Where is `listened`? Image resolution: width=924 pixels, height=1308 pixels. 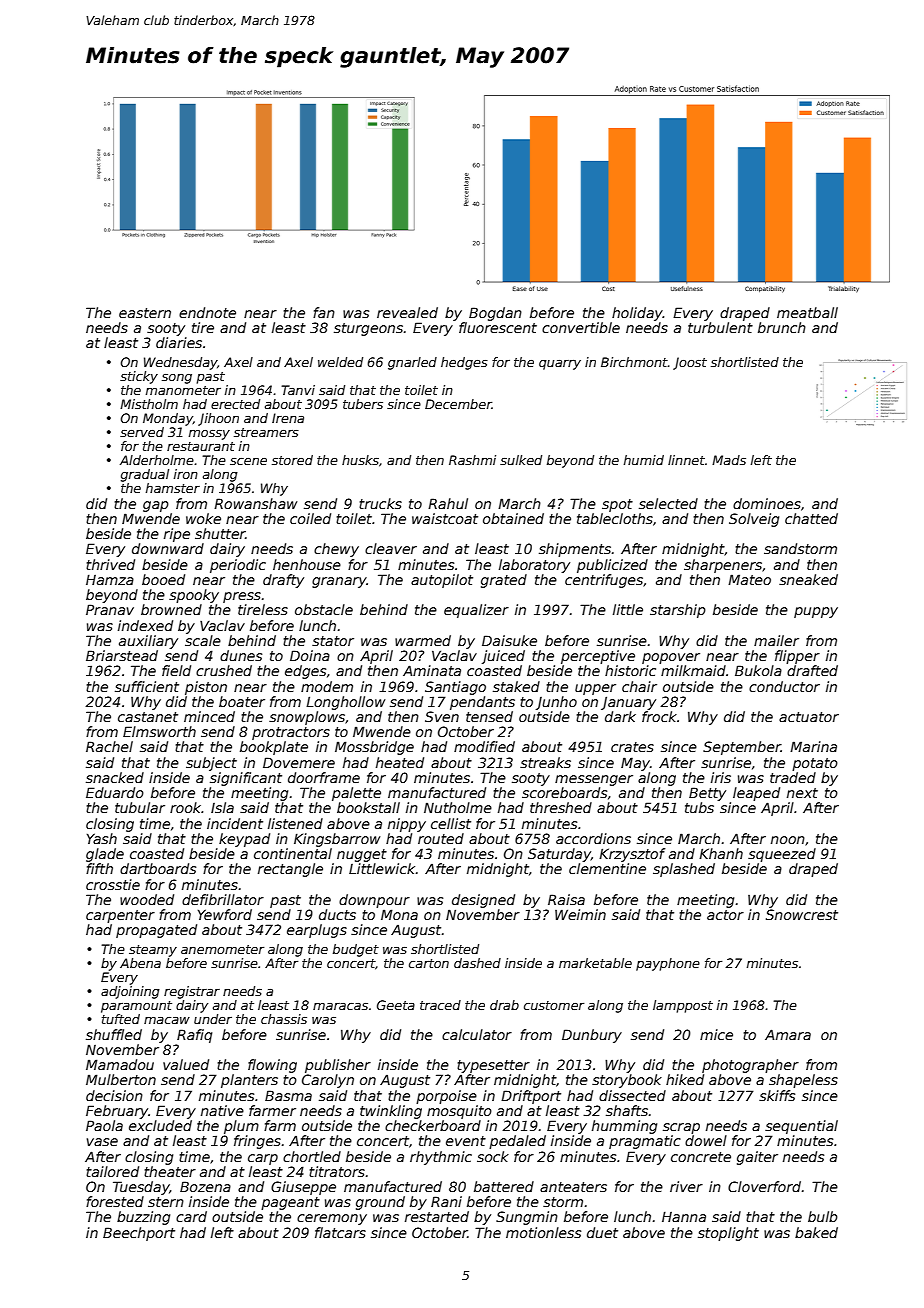 listened is located at coordinates (295, 823).
